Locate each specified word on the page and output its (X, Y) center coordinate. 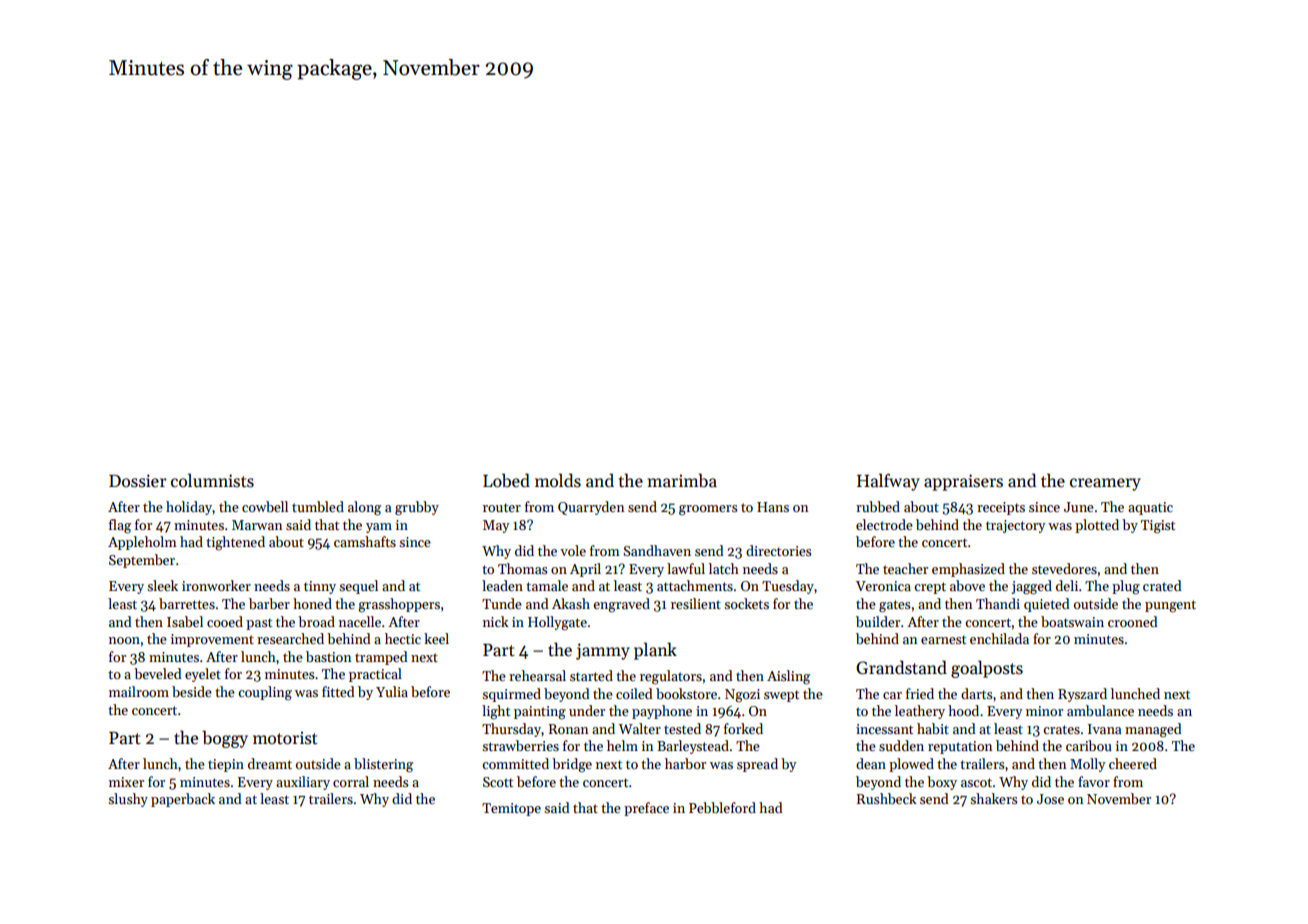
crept (930, 588)
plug (1126, 587)
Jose (1050, 799)
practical (375, 675)
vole (573, 550)
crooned (1133, 621)
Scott (498, 782)
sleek (162, 585)
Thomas (523, 568)
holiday (189, 508)
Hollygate (557, 623)
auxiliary (303, 783)
